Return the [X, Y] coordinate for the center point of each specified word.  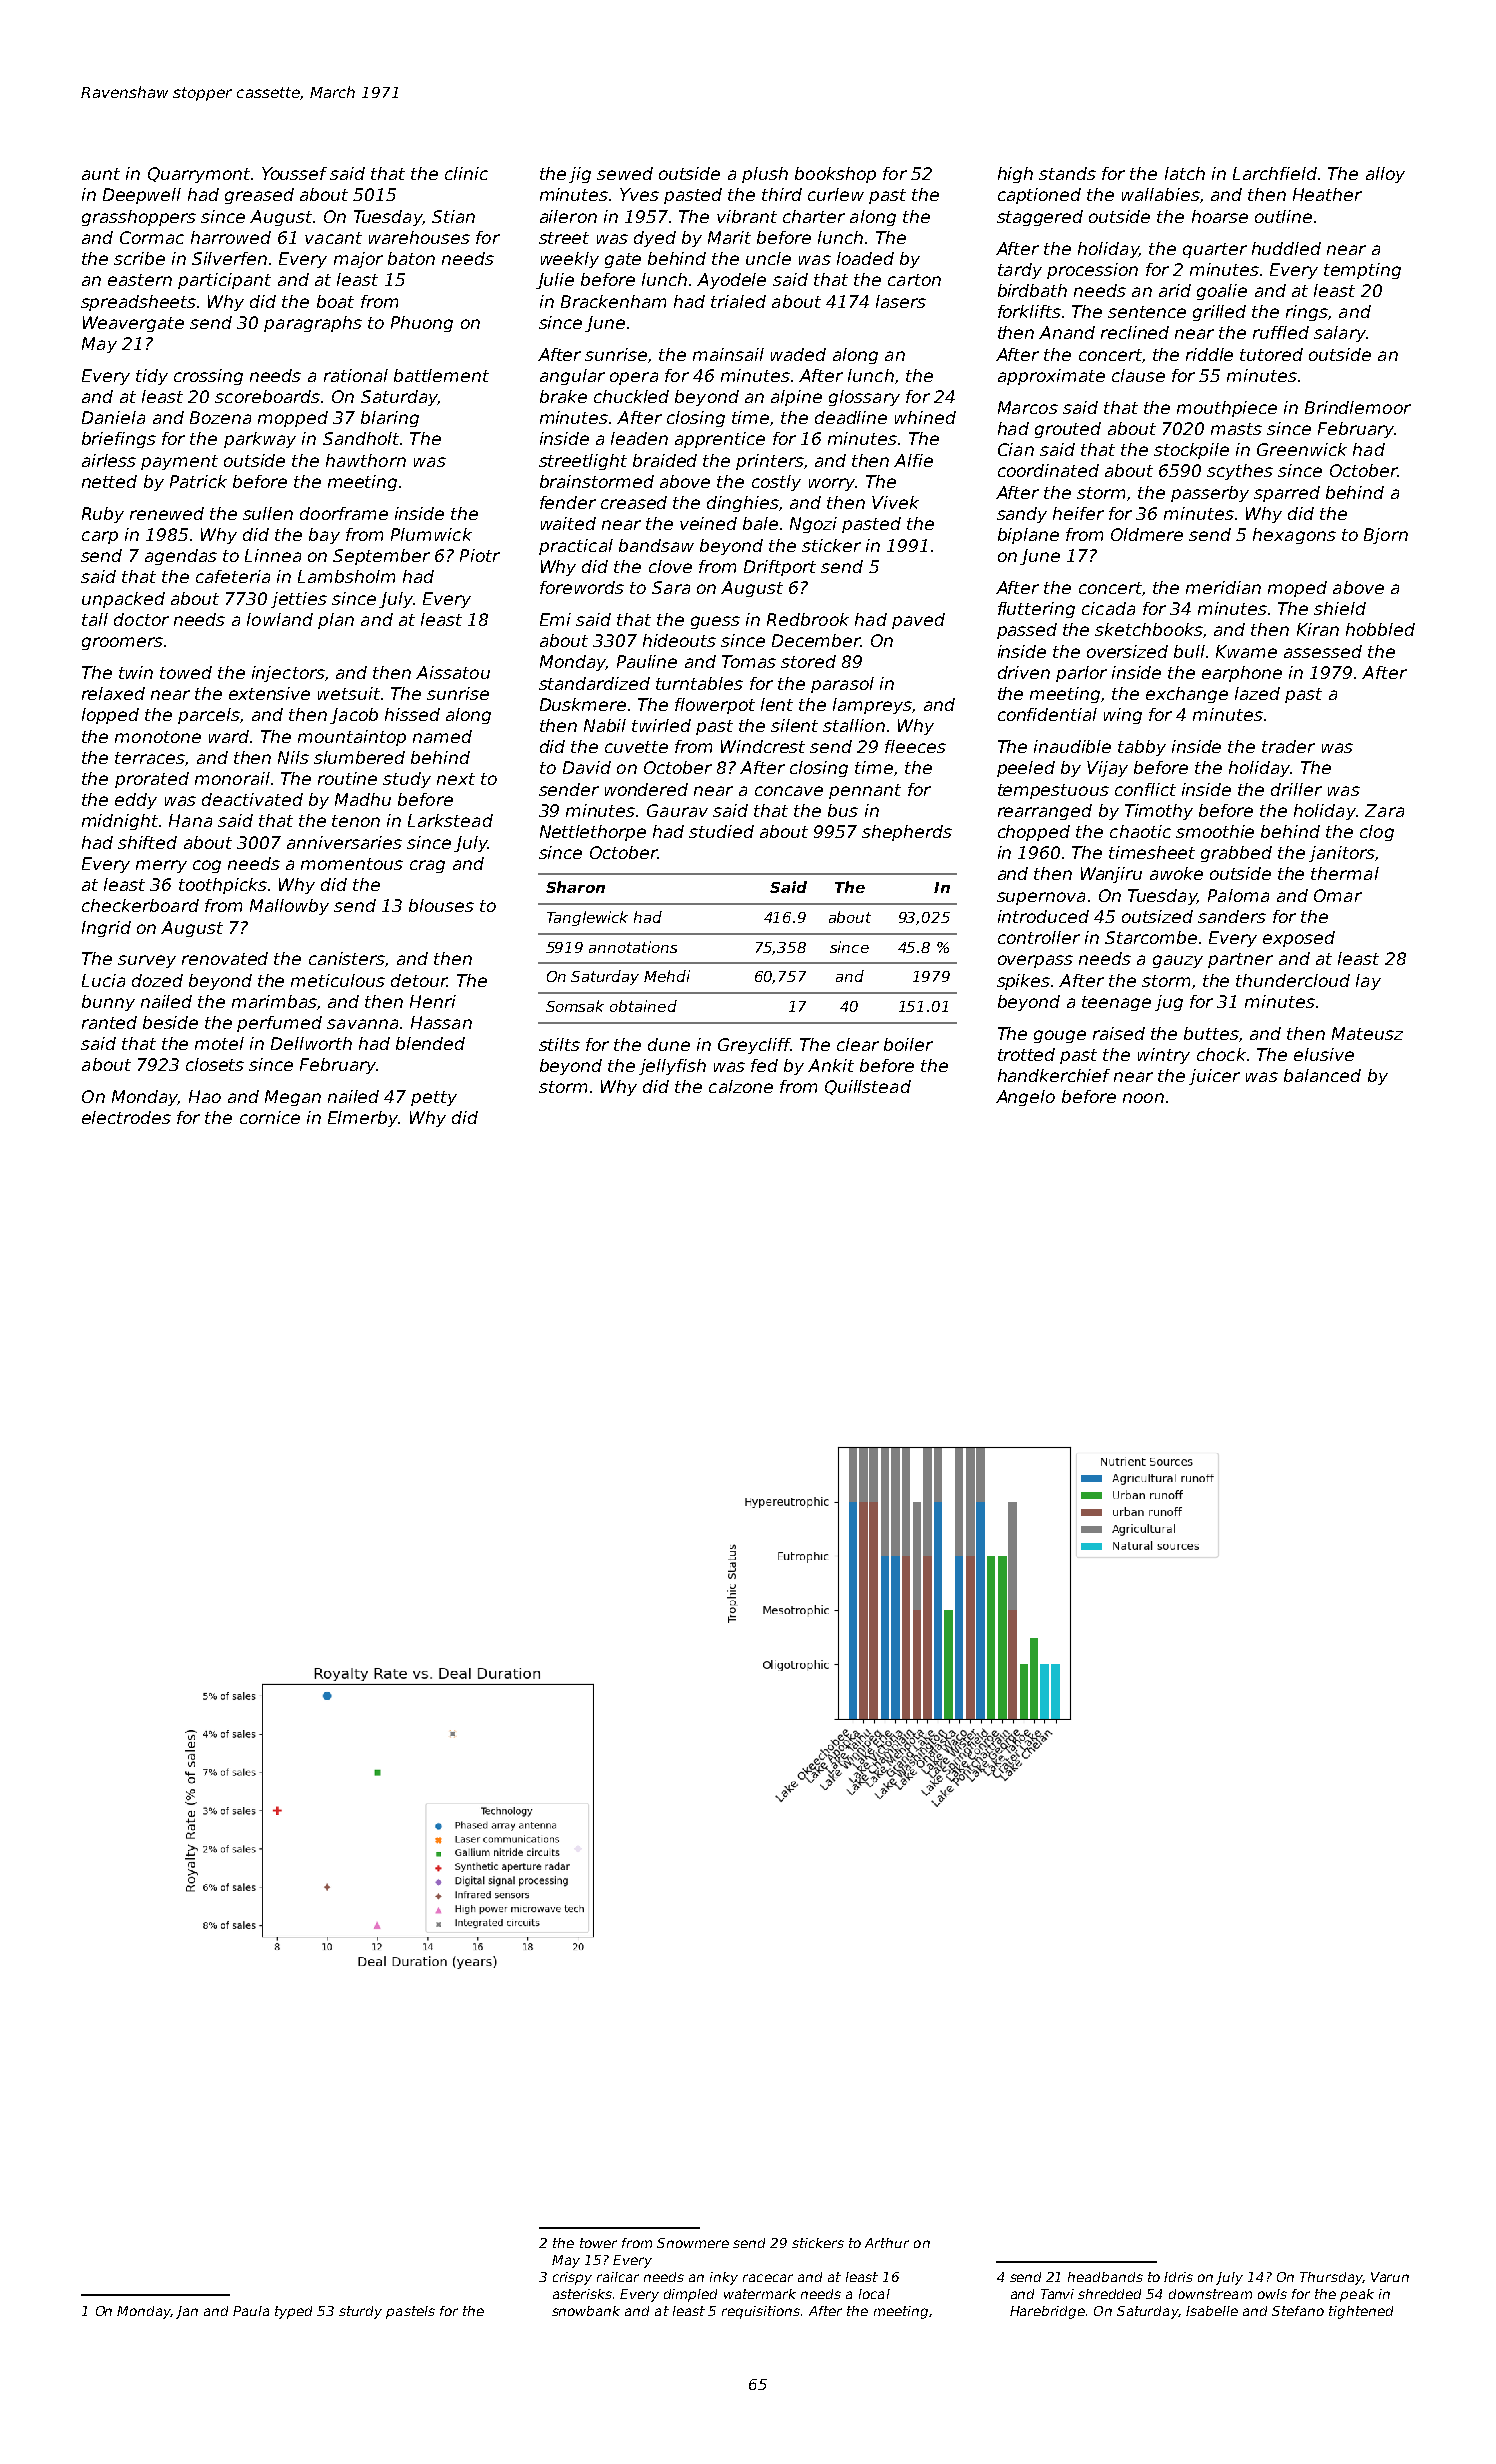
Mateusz [1367, 1033]
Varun [1390, 2277]
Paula [251, 2311]
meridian [1223, 587]
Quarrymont [199, 175]
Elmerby [363, 1119]
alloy [1385, 175]
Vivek [895, 502]
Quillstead [868, 1087]
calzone [741, 1086]
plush [765, 175]
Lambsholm [346, 576]
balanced [1322, 1075]
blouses [441, 905]
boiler [908, 1044]
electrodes [126, 1117]
